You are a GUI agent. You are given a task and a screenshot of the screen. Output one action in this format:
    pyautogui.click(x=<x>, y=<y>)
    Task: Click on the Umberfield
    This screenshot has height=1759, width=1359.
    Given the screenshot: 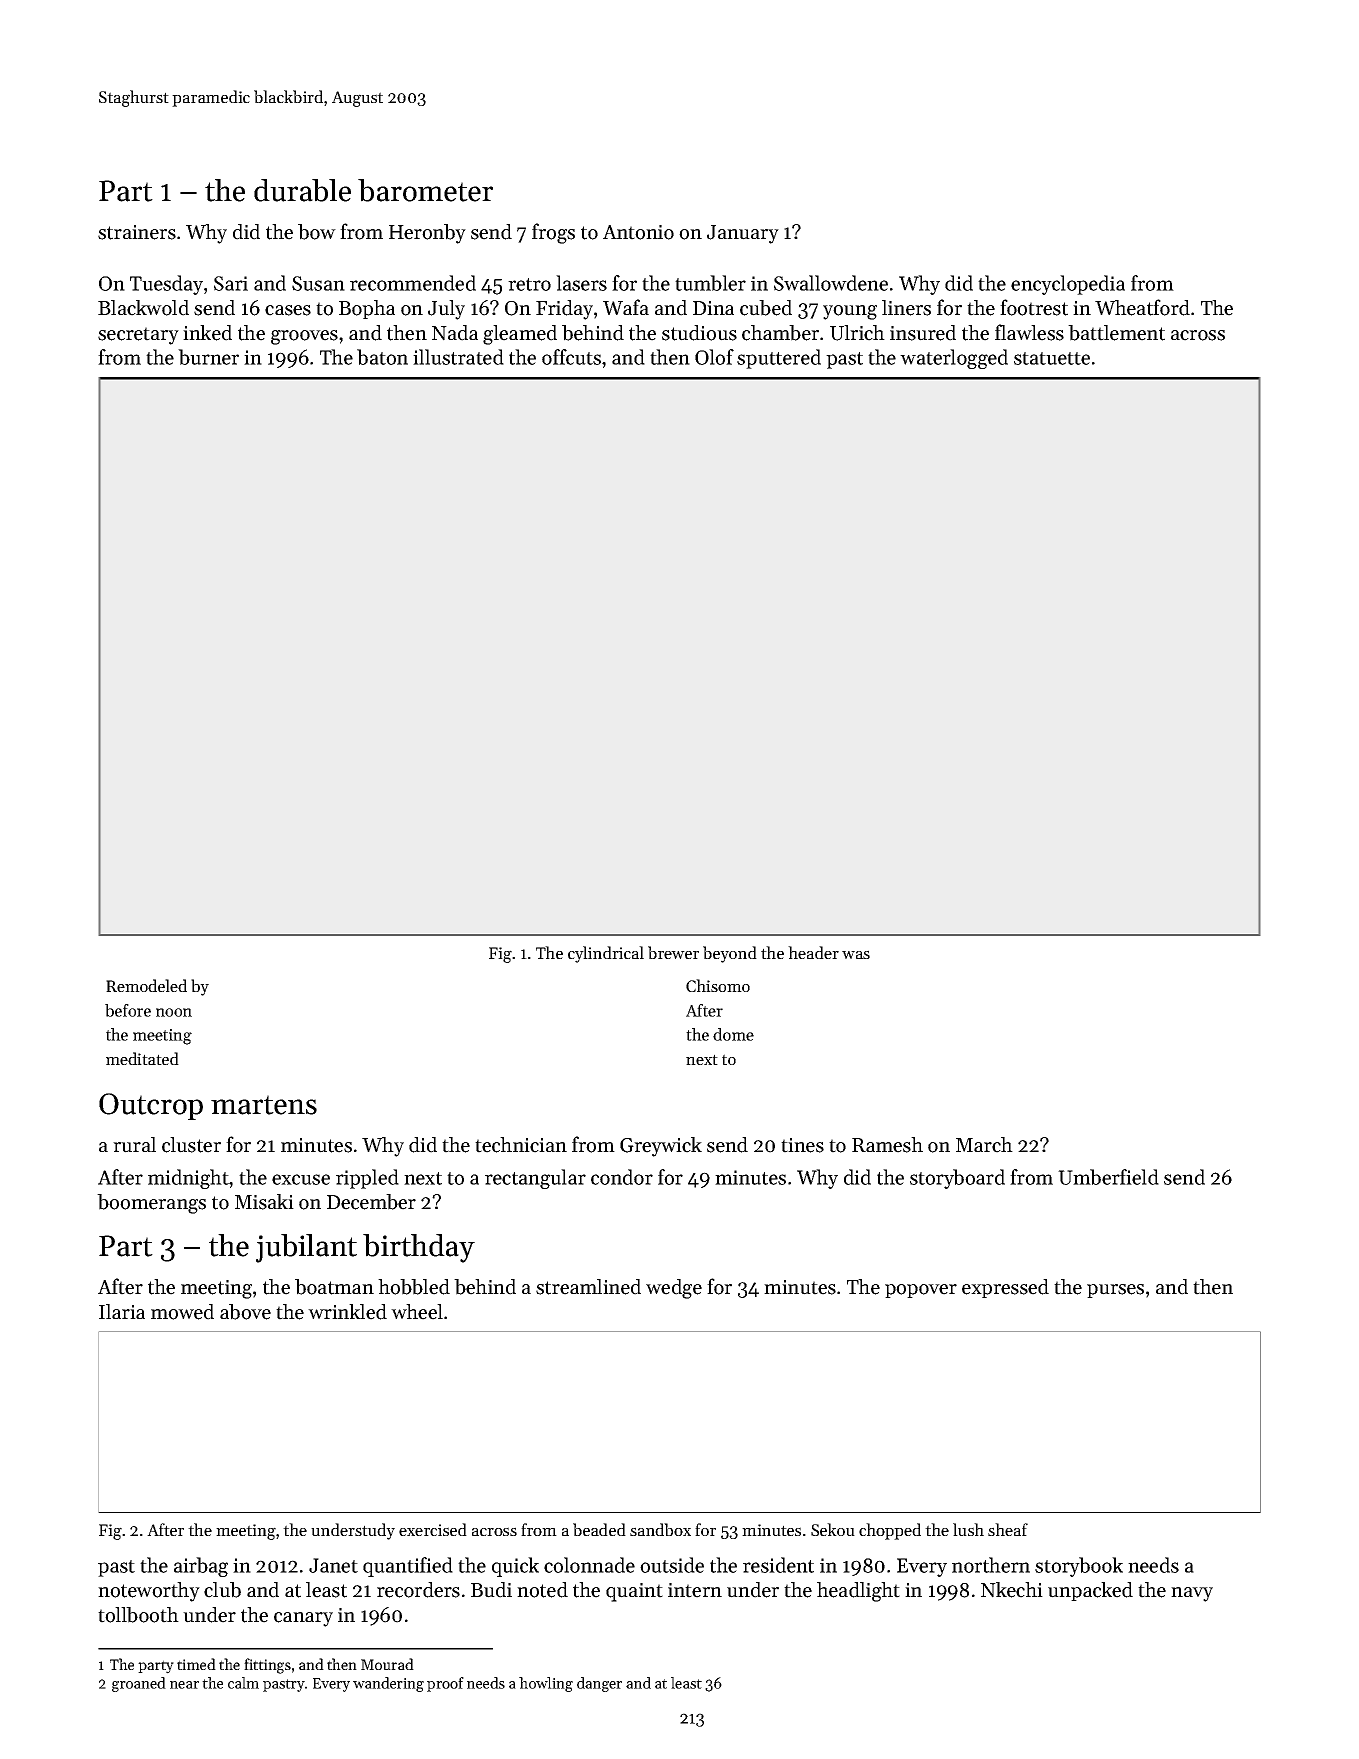 What is the action you would take?
    pyautogui.click(x=1108, y=1177)
